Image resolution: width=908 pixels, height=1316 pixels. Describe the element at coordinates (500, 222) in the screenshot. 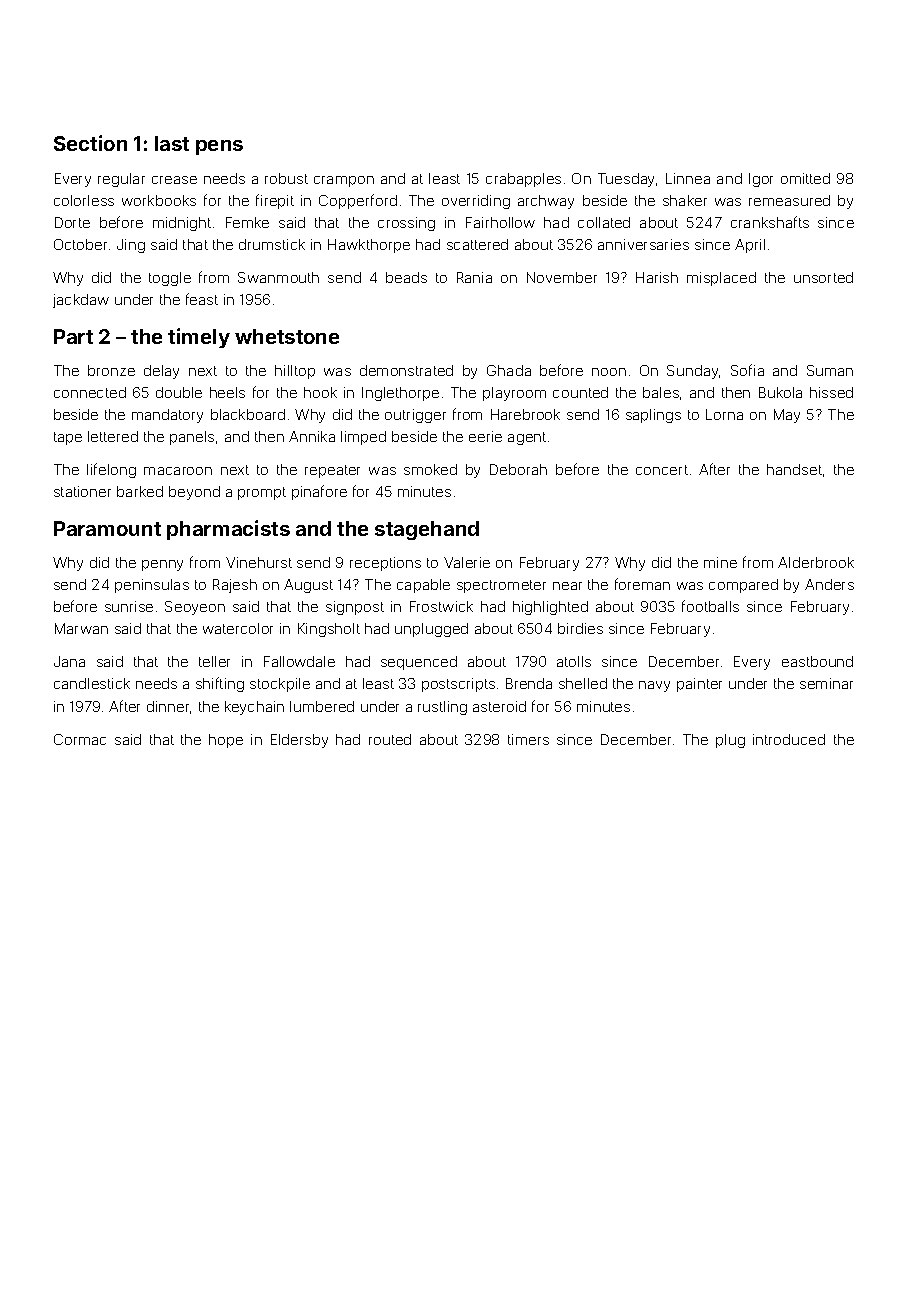

I see `Fairhollow` at that location.
